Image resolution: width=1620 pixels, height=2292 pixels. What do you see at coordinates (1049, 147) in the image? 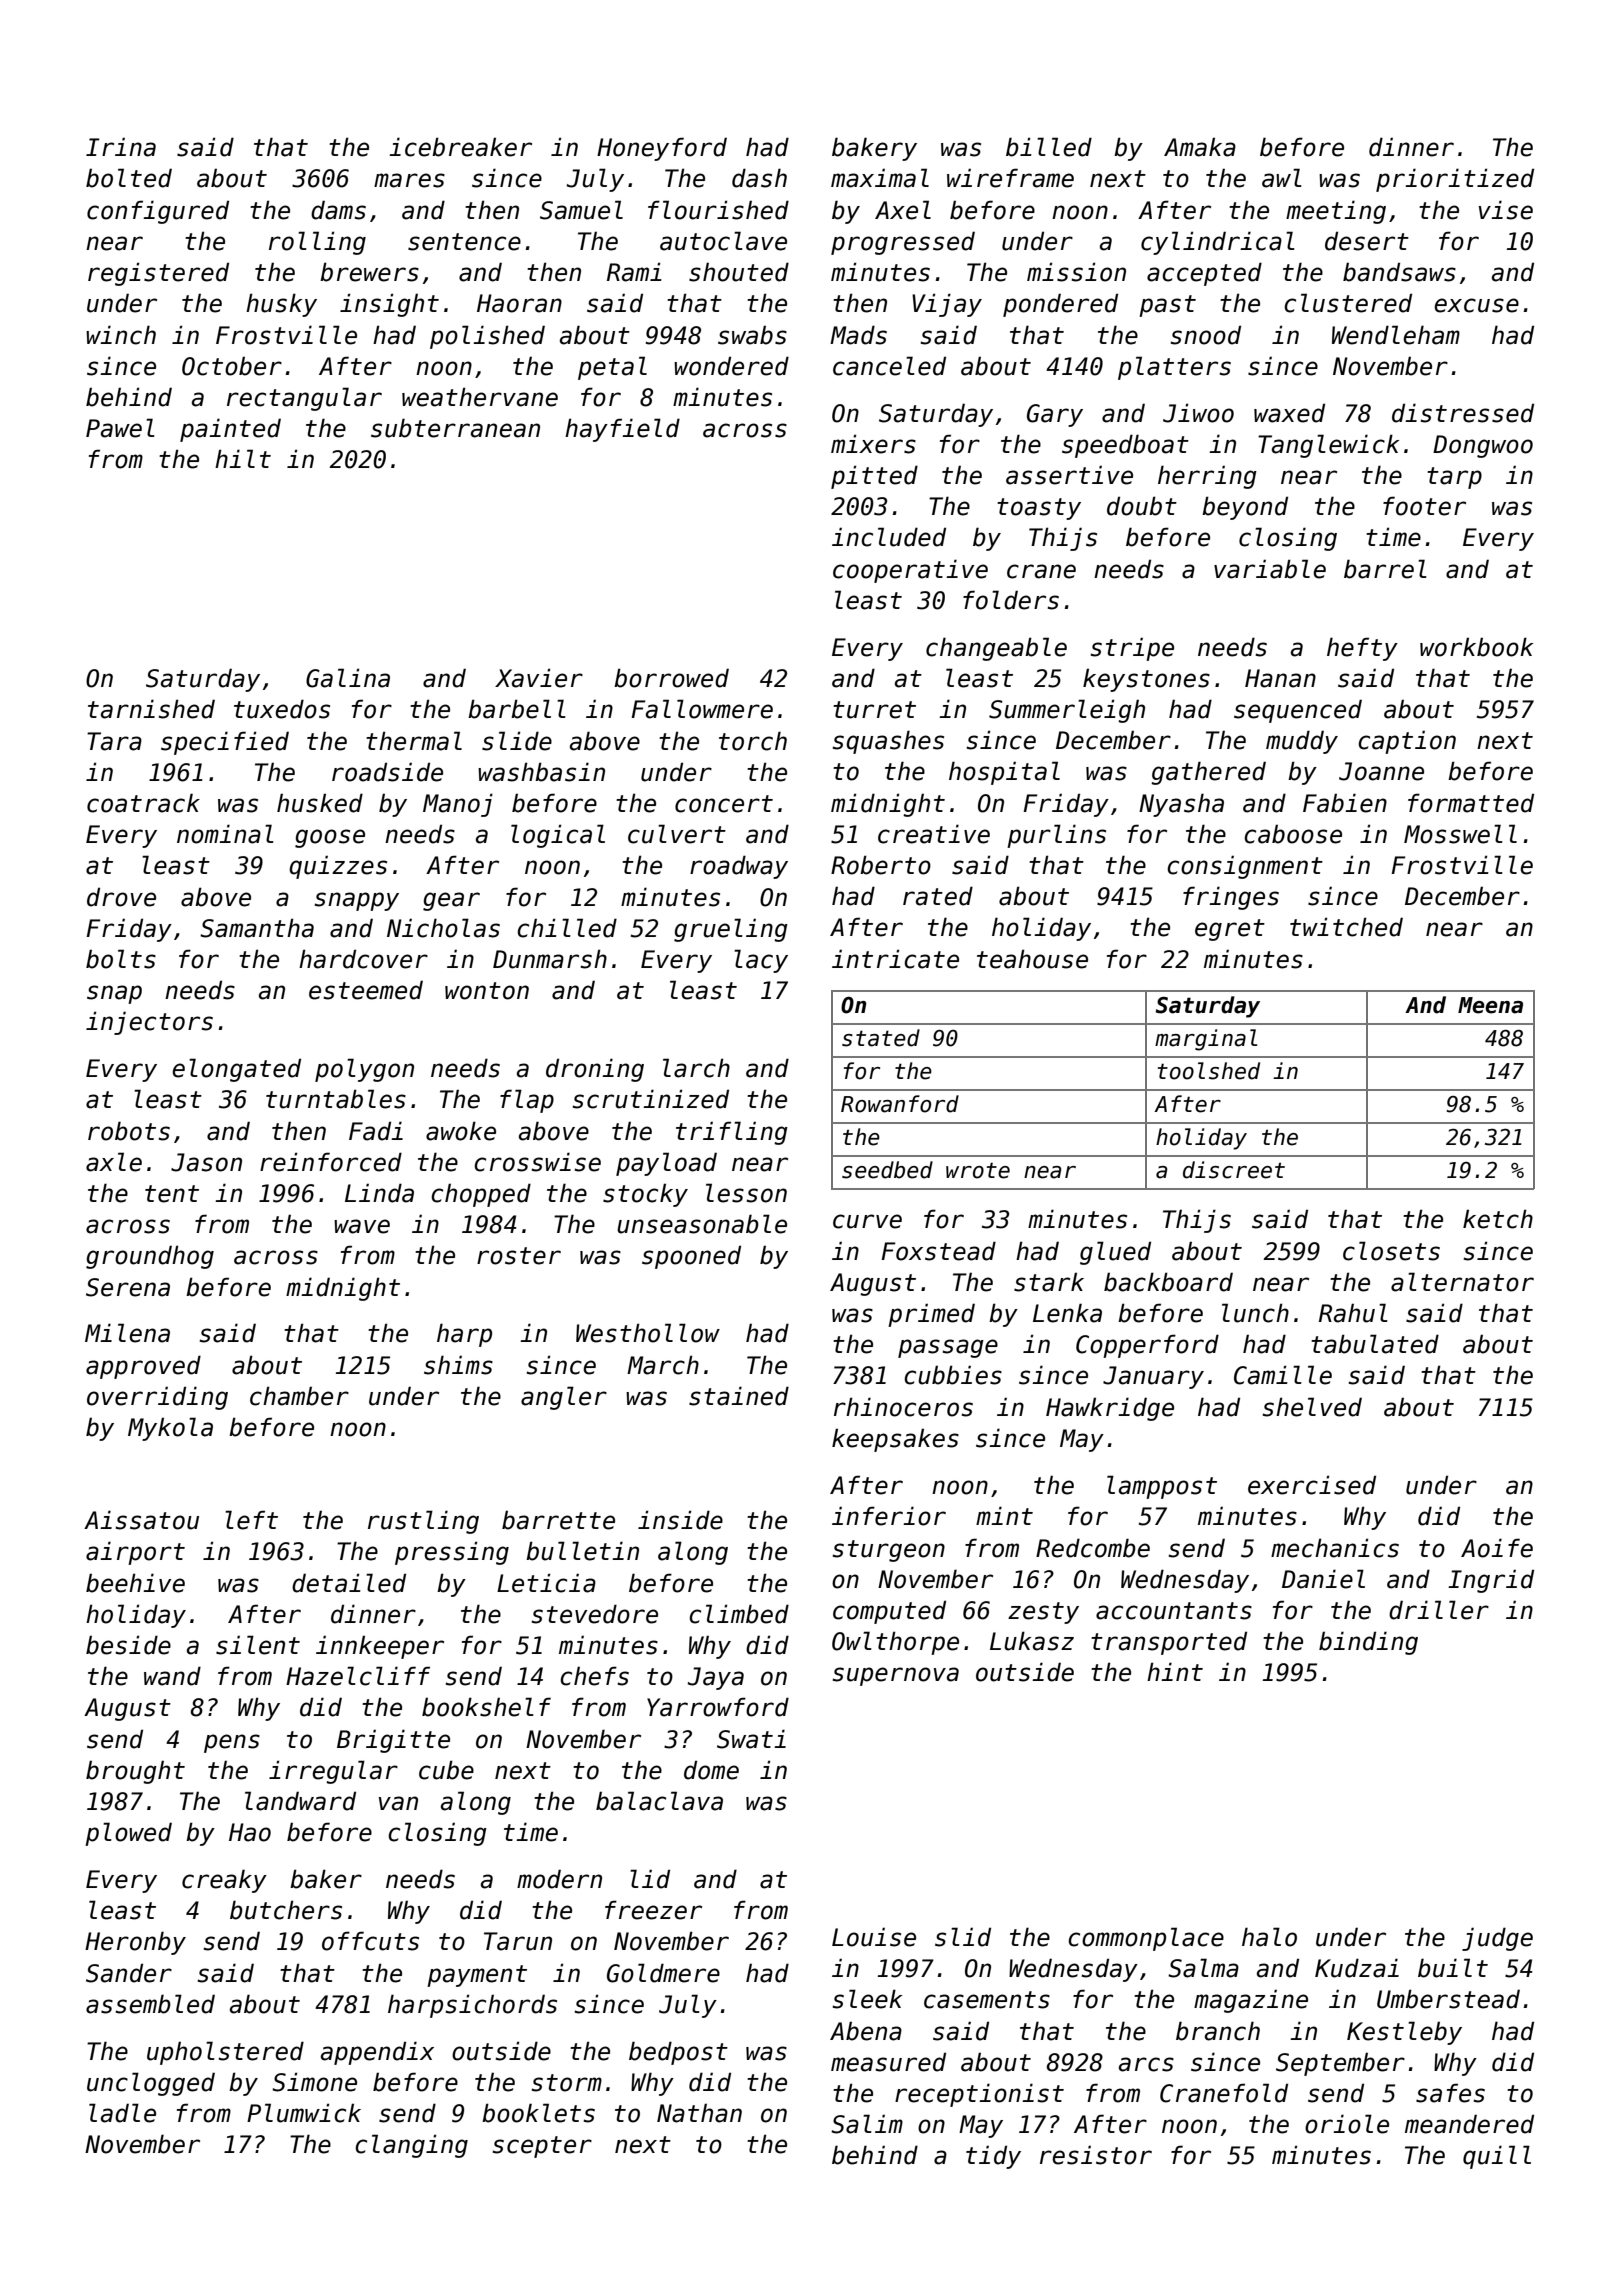
I see `billed` at bounding box center [1049, 147].
